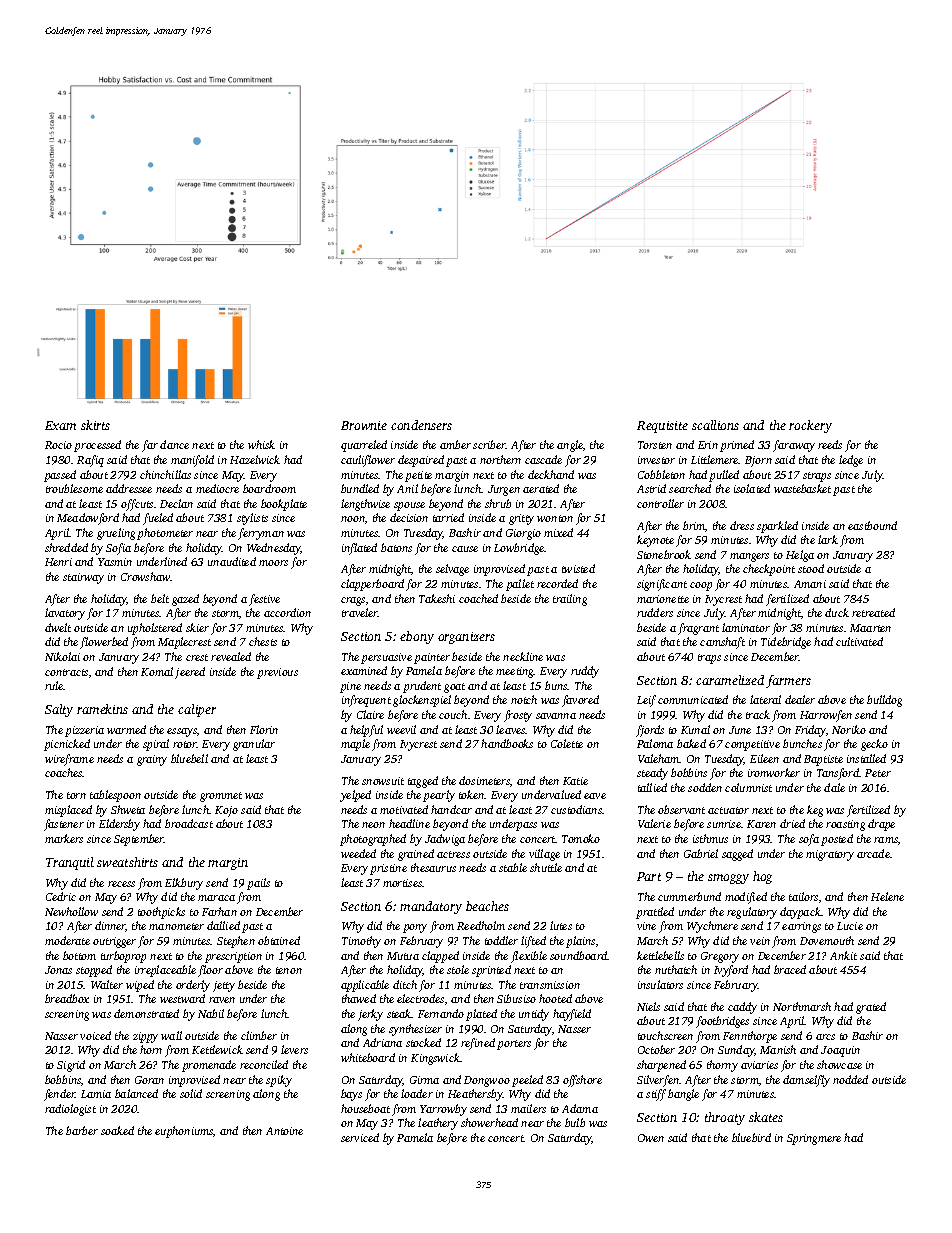 This screenshot has width=952, height=1233. What do you see at coordinates (174, 444) in the screenshot?
I see `dance` at bounding box center [174, 444].
